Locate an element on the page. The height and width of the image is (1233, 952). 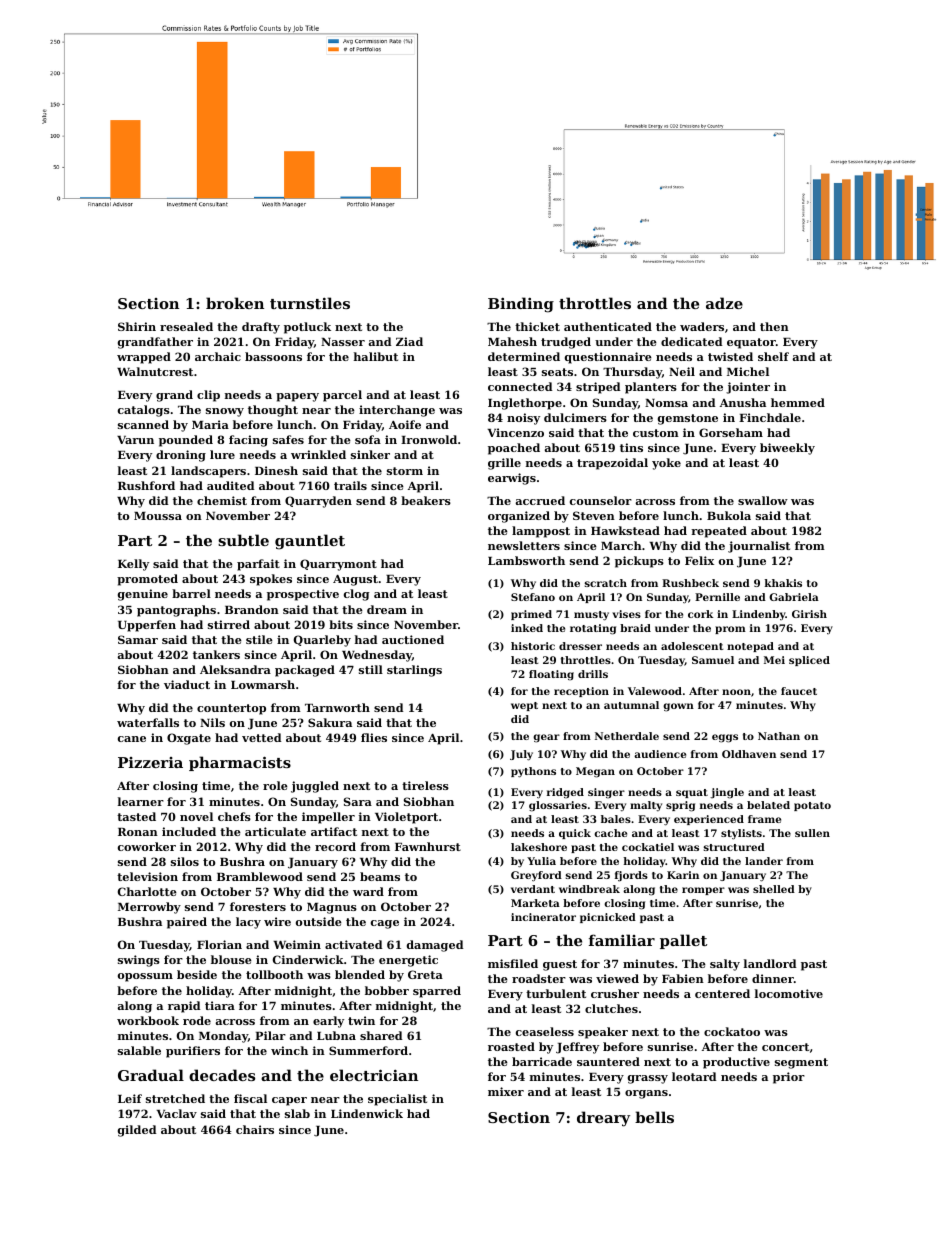
Netherdale is located at coordinates (627, 736).
